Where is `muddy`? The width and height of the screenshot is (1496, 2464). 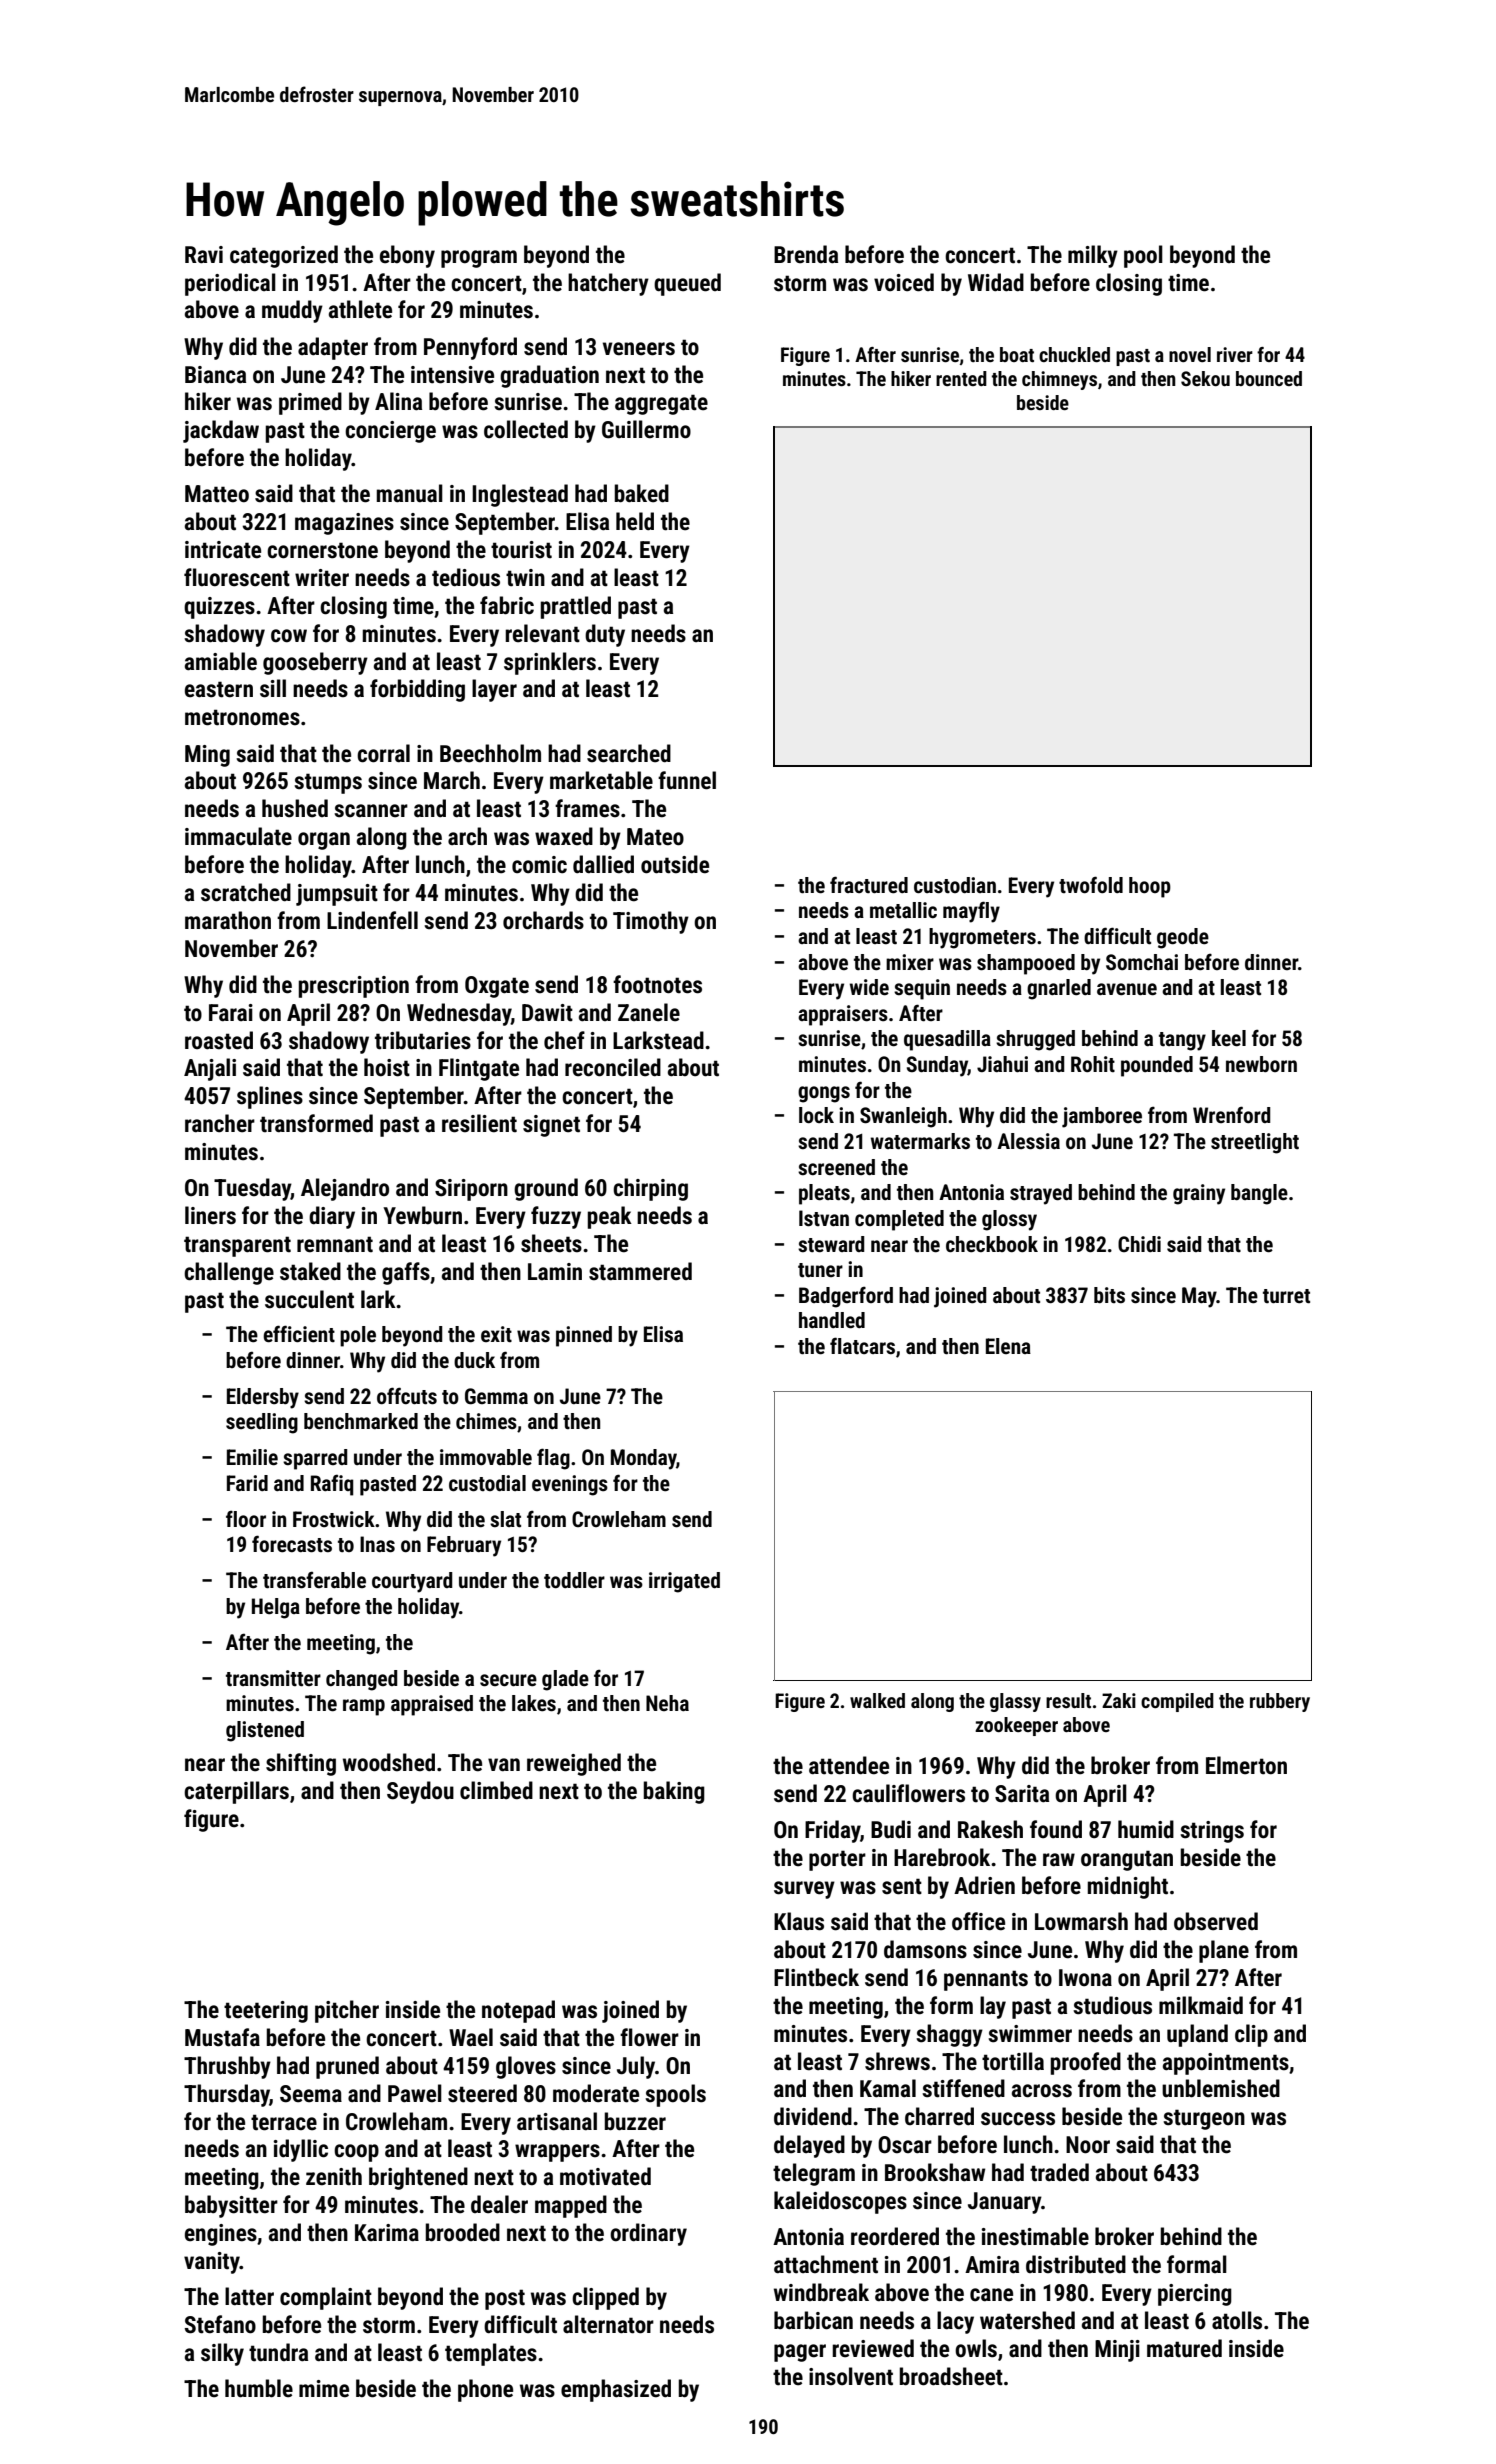
muddy is located at coordinates (292, 311).
